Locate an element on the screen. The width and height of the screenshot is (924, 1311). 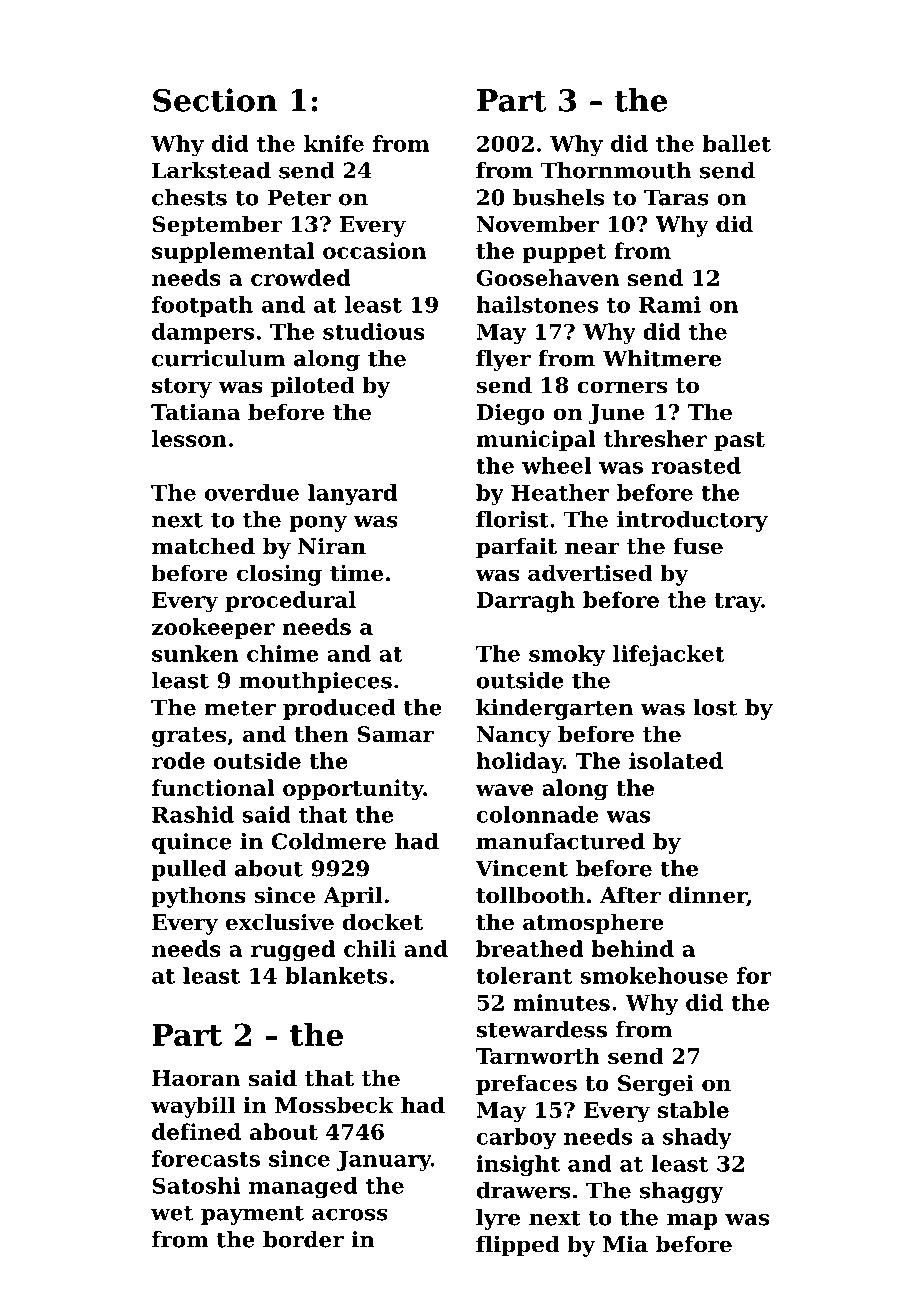
parfait is located at coordinates (516, 548).
